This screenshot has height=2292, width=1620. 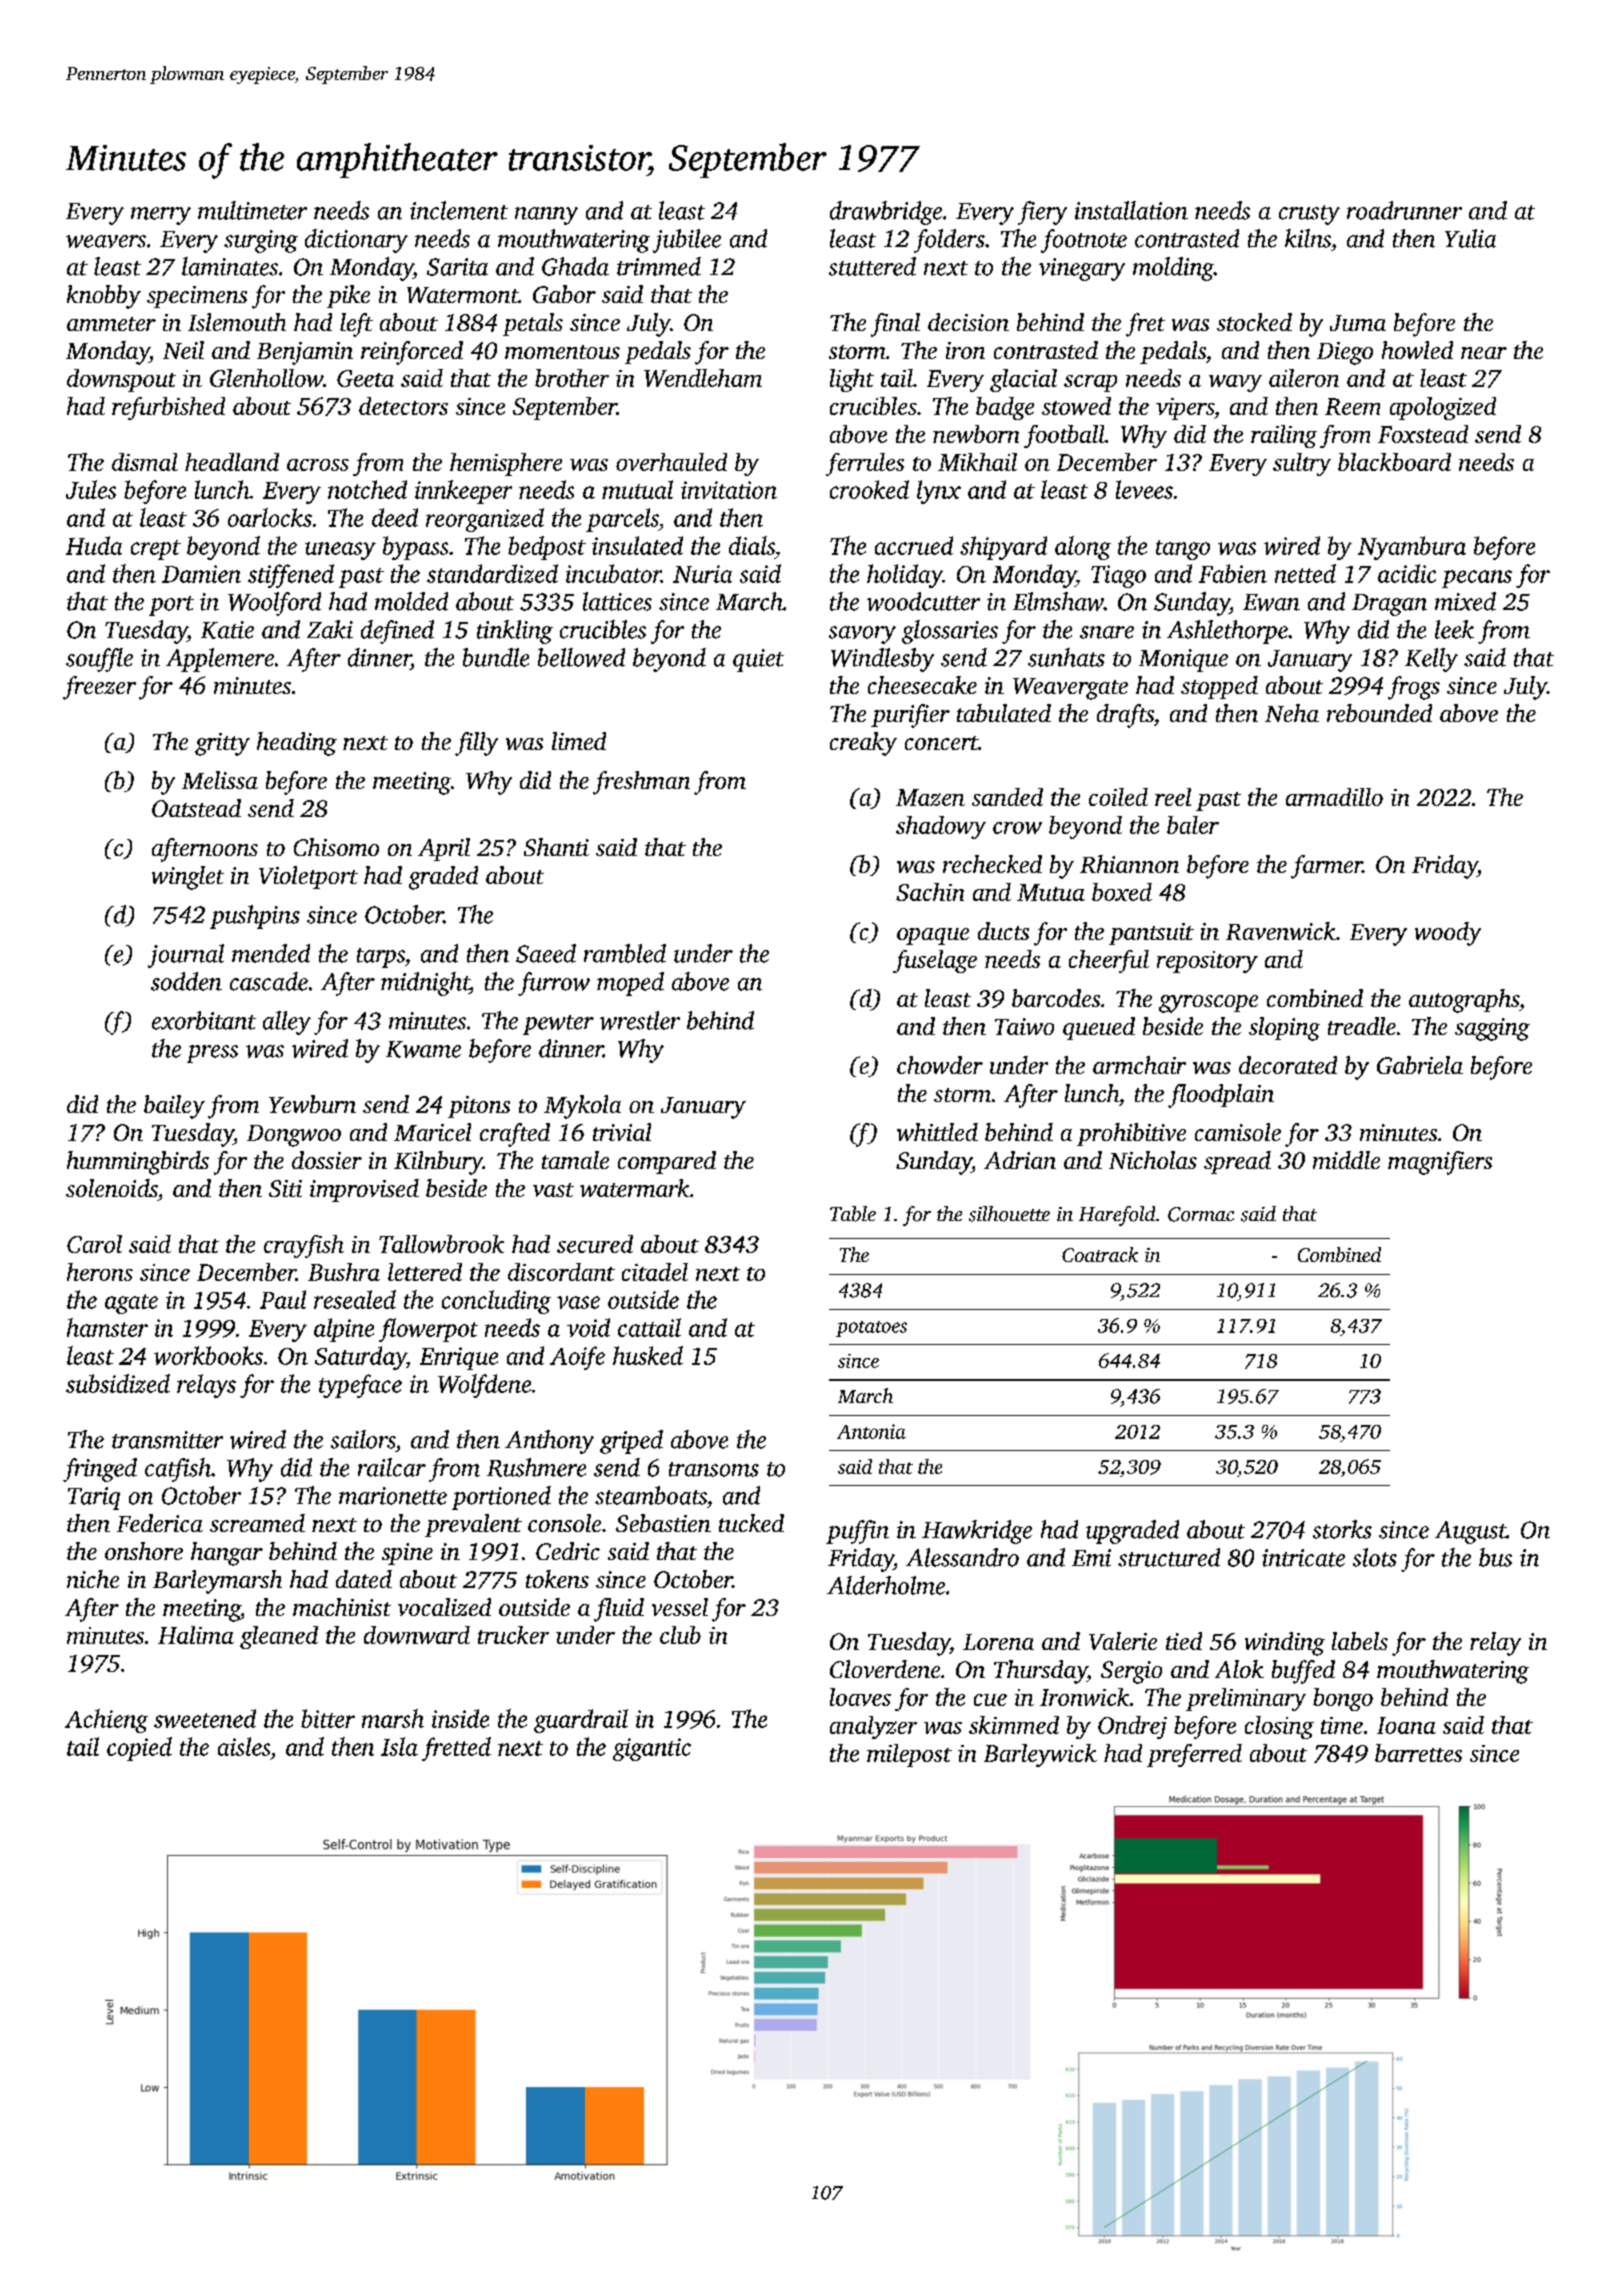 I want to click on specimens, so click(x=197, y=297).
